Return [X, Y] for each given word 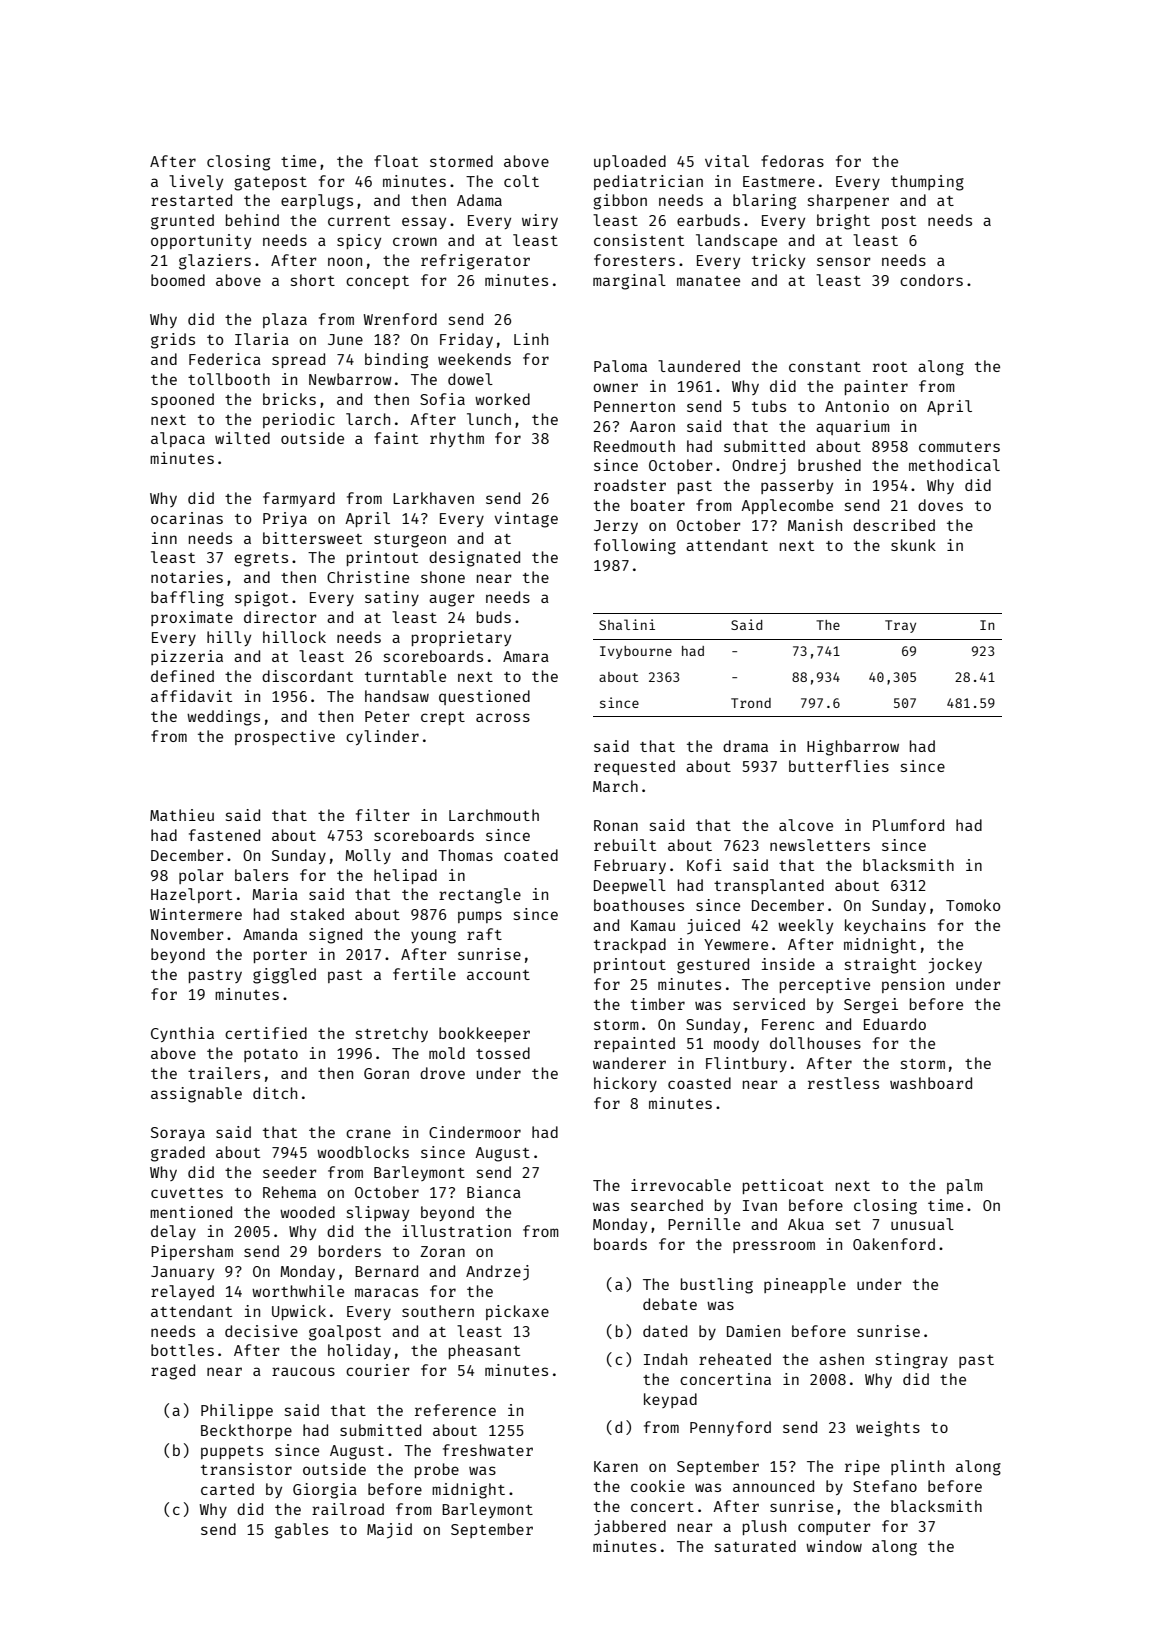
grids [173, 341]
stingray [912, 1361]
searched [667, 1205]
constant [825, 367]
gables [301, 1531]
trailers [224, 1073]
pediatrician [648, 182]
